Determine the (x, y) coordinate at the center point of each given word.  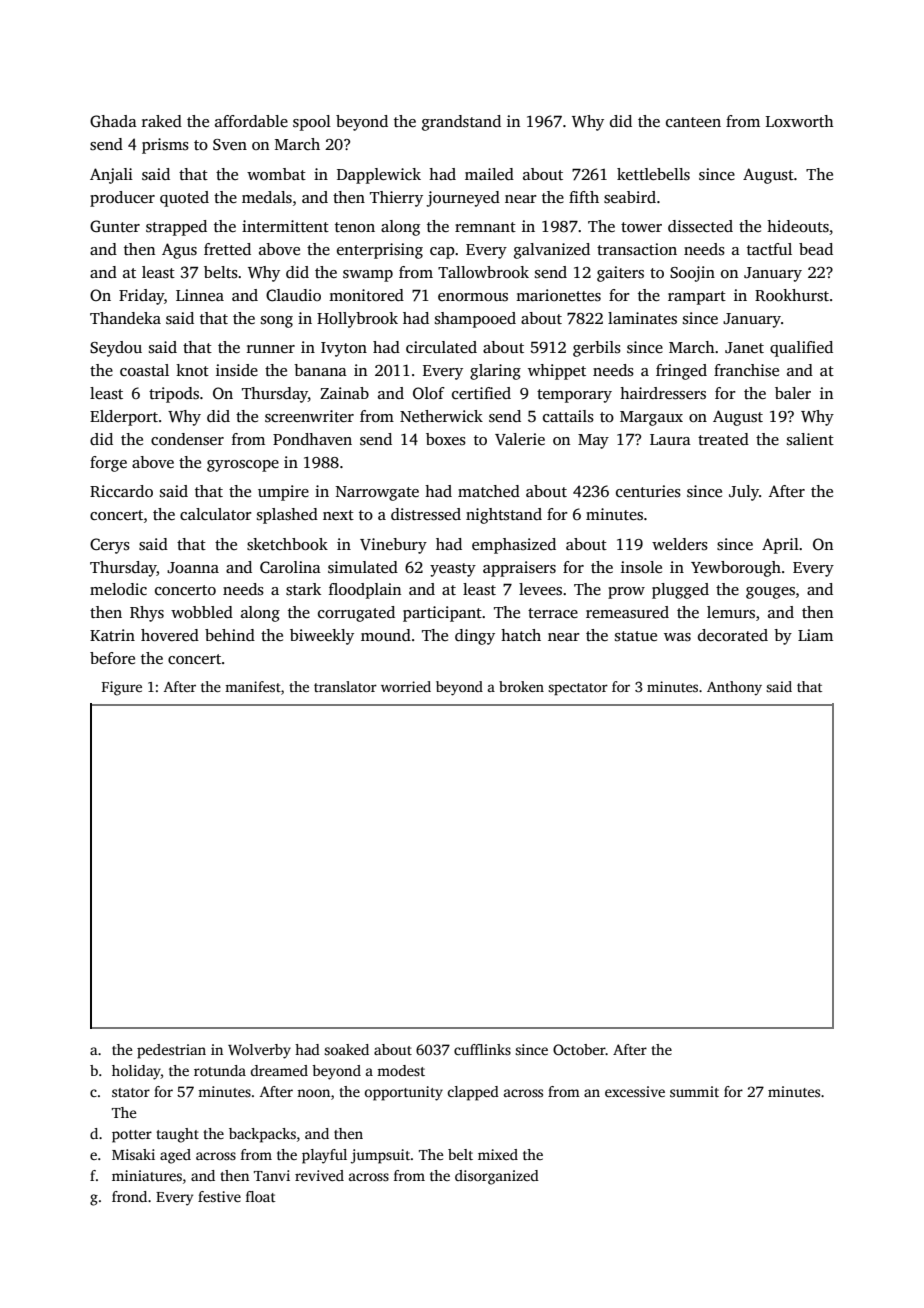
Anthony (734, 688)
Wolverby (259, 1051)
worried (406, 686)
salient (810, 439)
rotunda (220, 1070)
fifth (584, 197)
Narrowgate (377, 493)
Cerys (110, 546)
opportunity (404, 1093)
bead (816, 249)
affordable (251, 121)
